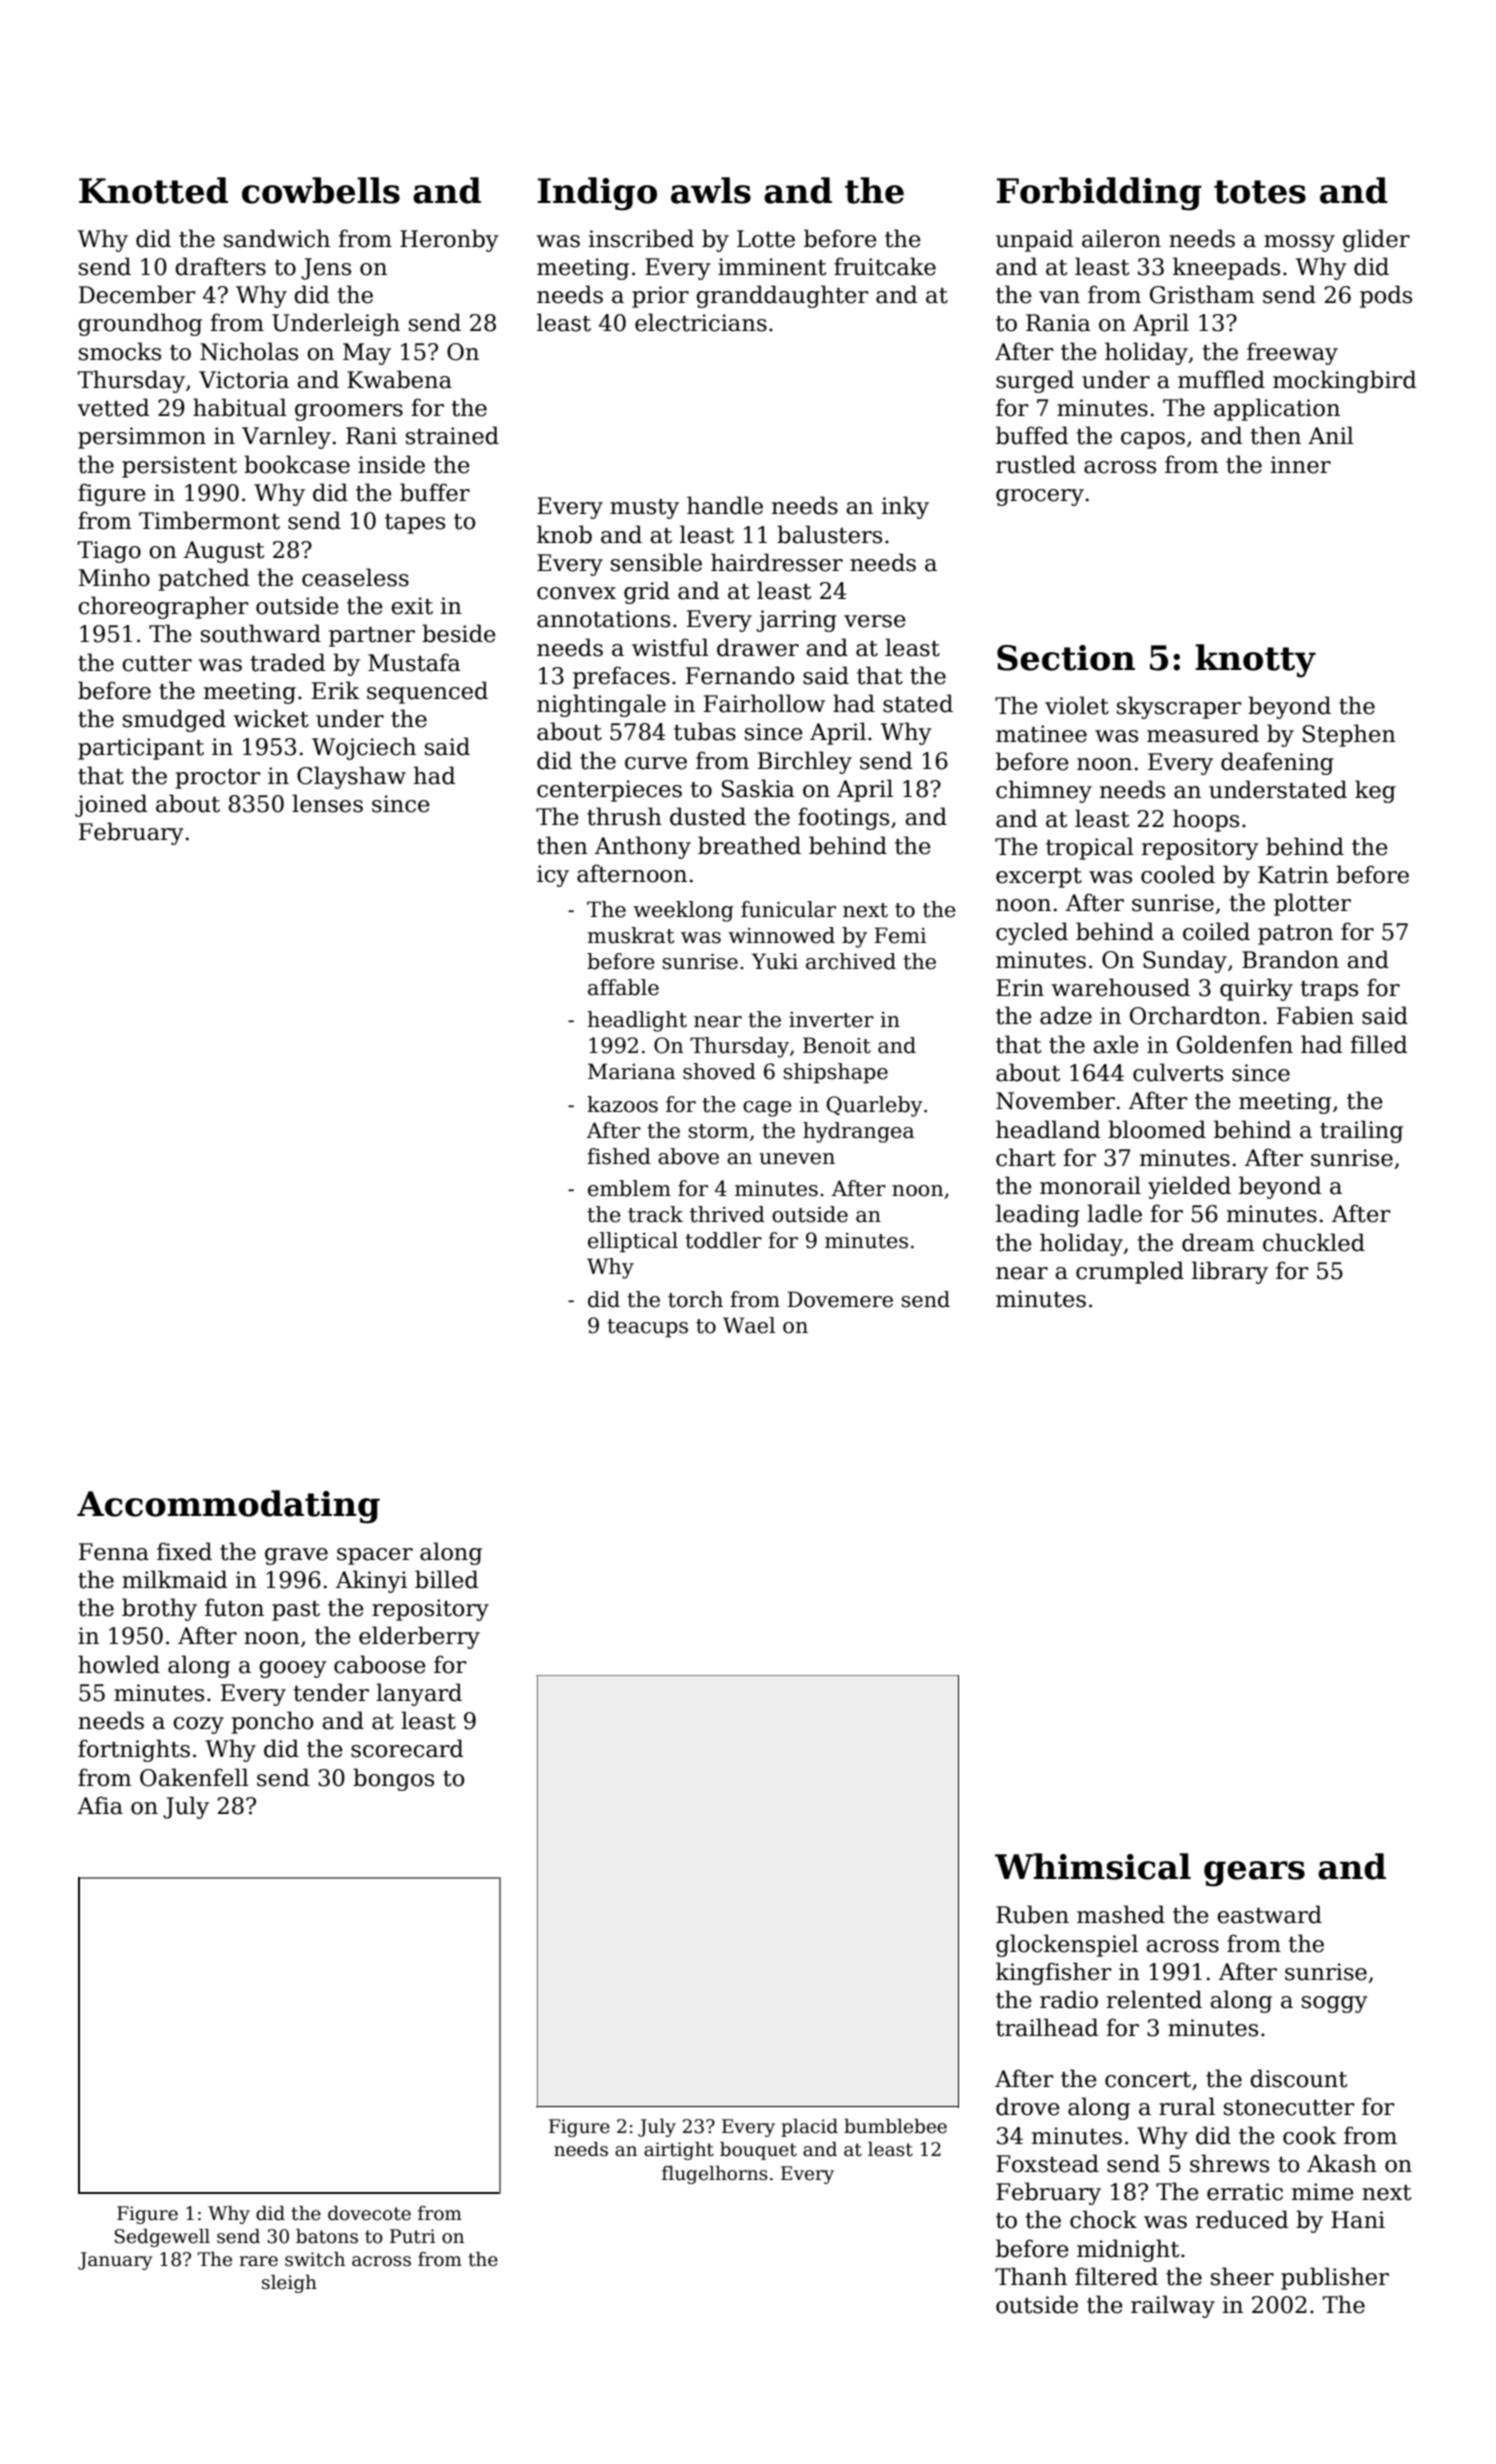 The width and height of the page is (1496, 2464). Describe the element at coordinates (809, 2128) in the page. I see `placid` at that location.
